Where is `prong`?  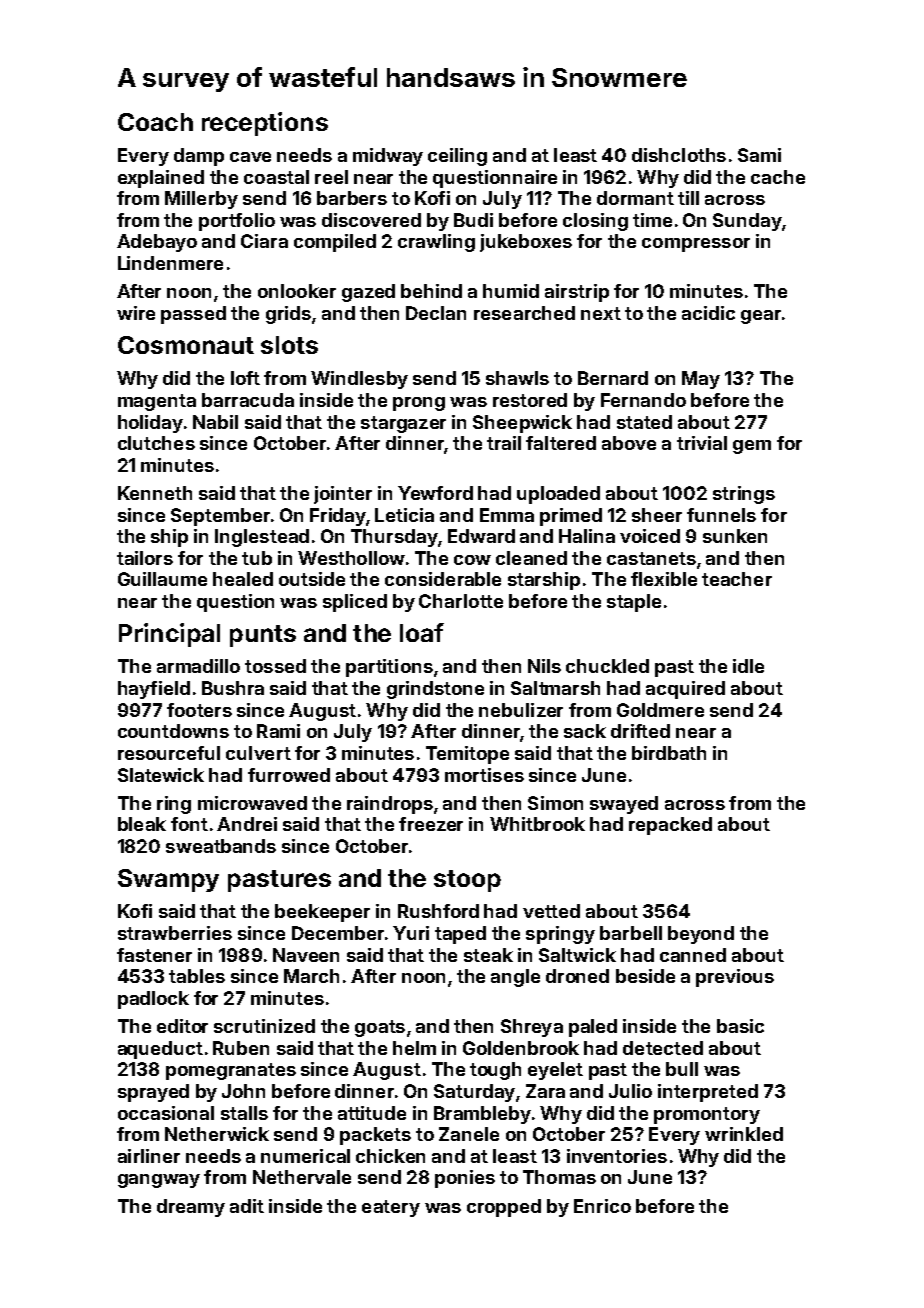
prong is located at coordinates (419, 404).
